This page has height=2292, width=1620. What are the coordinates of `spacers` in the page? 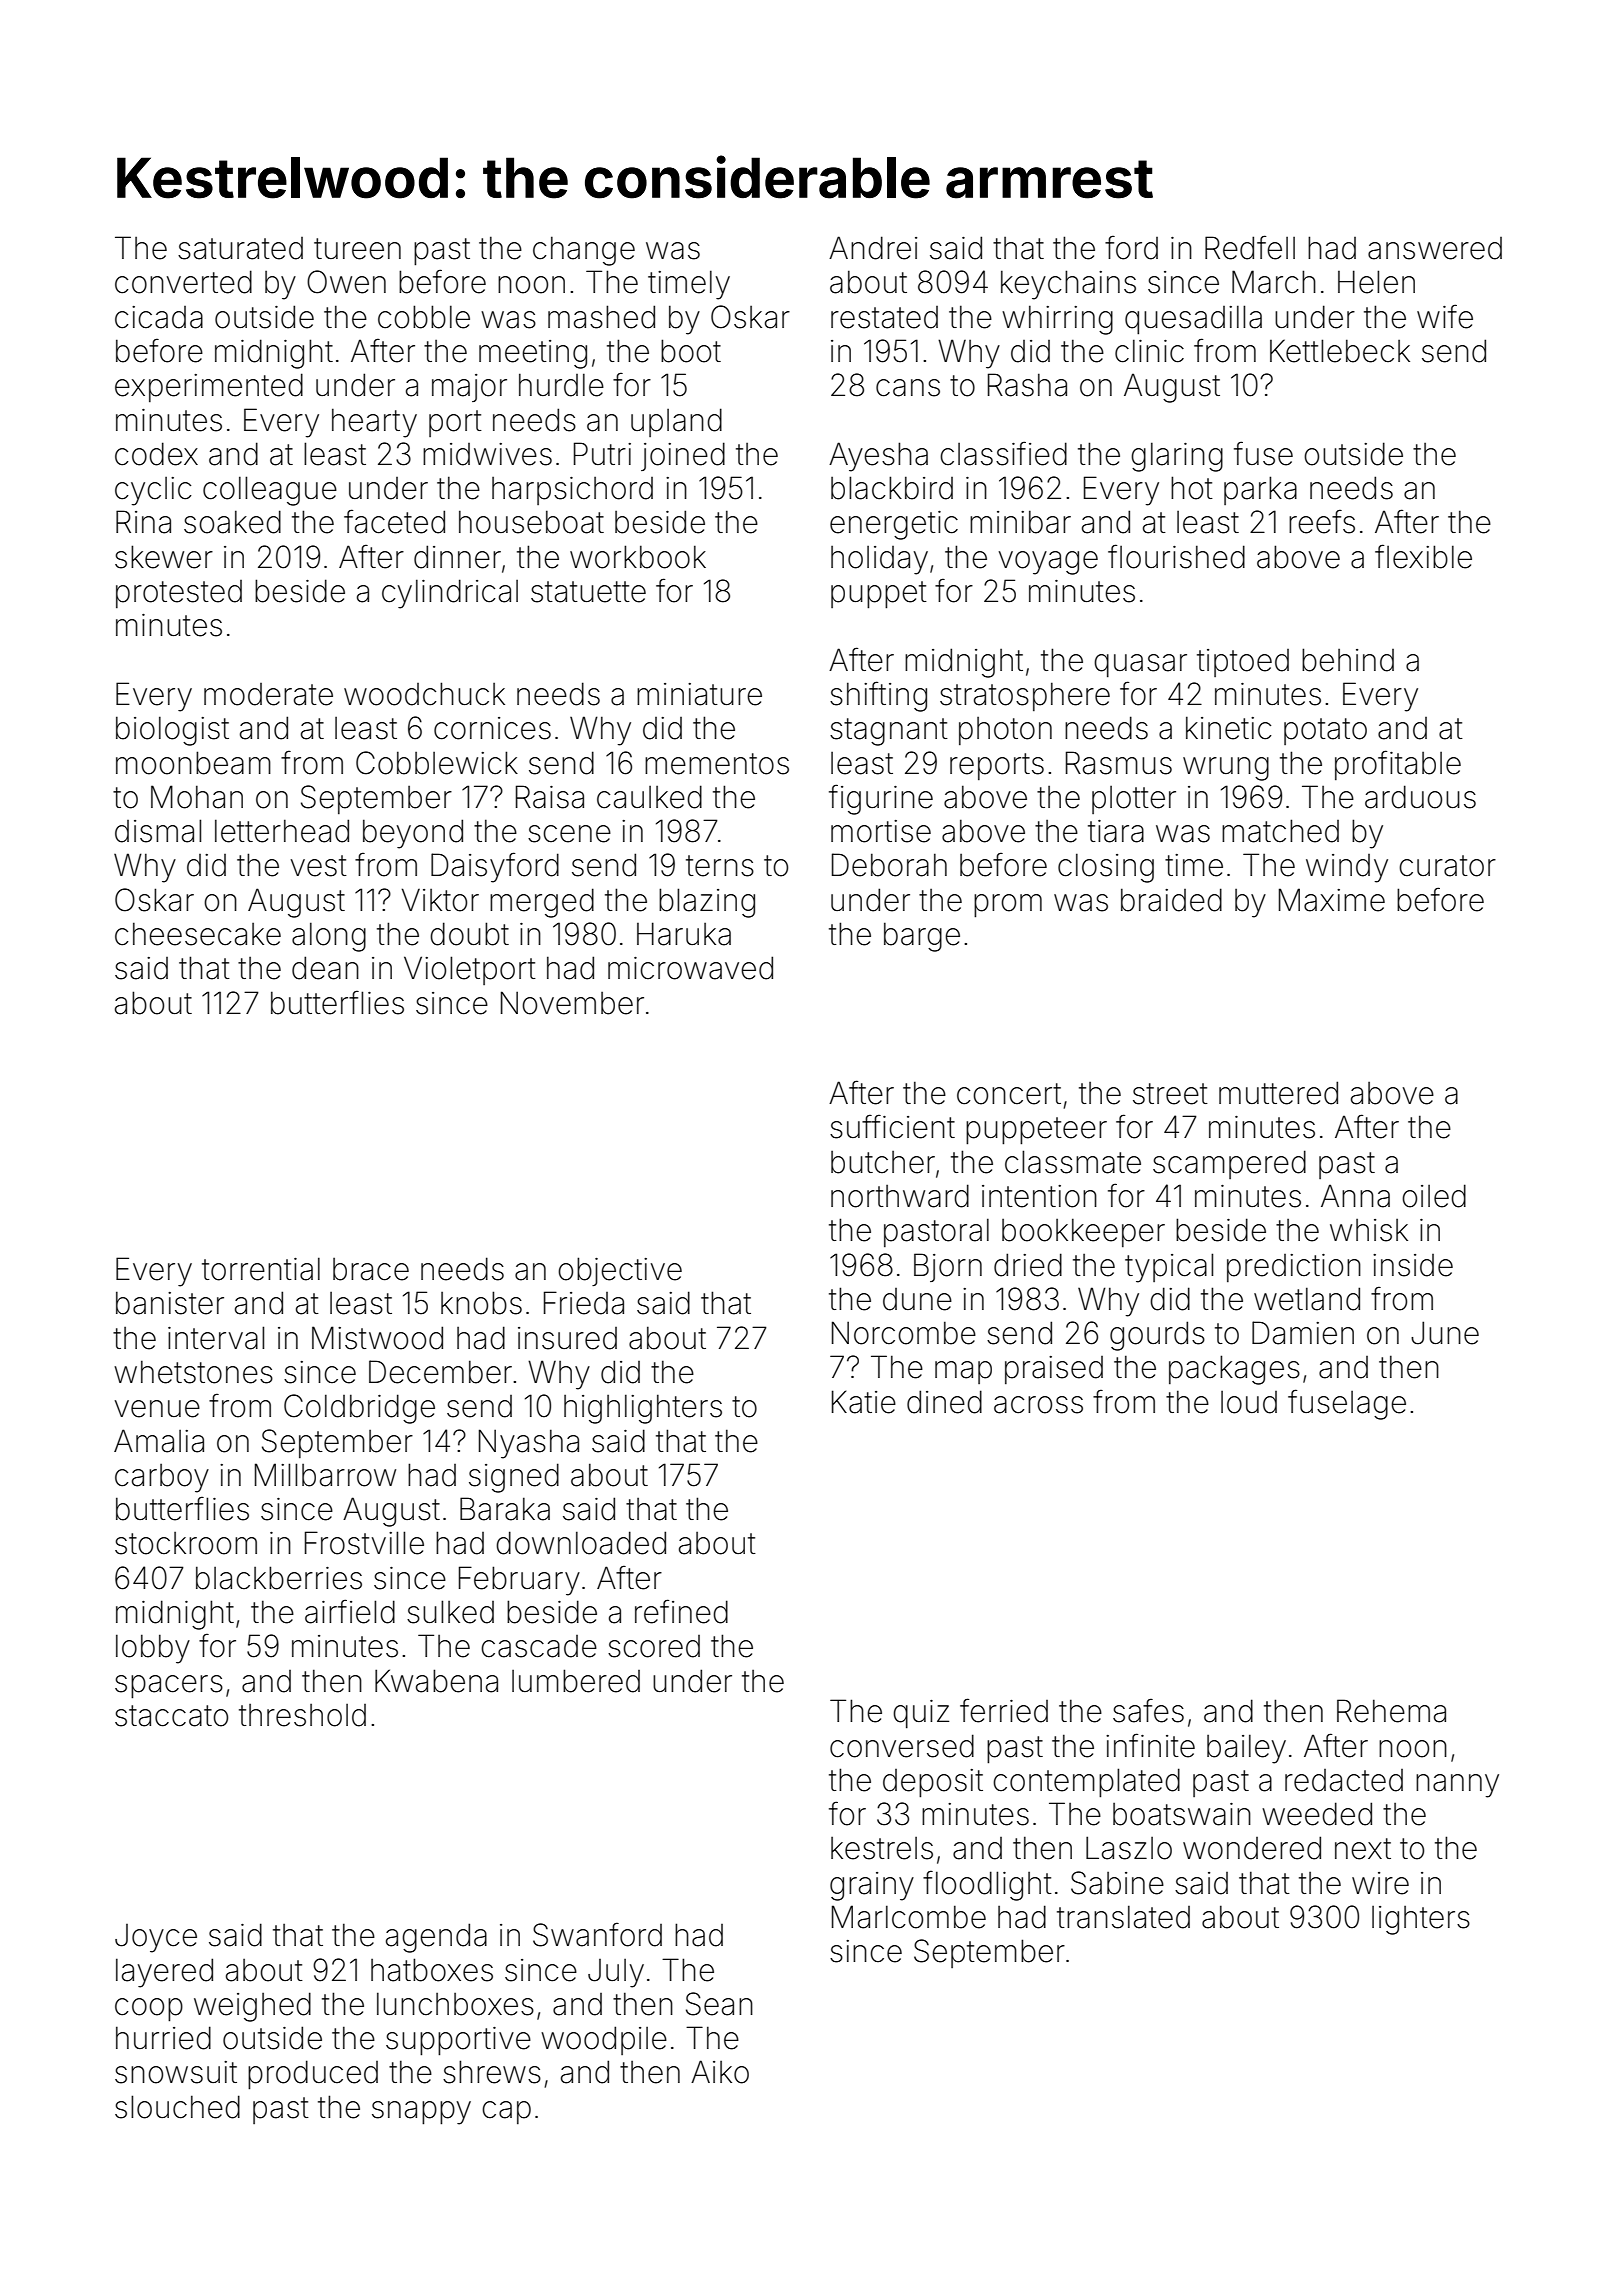 It's located at (169, 1686).
